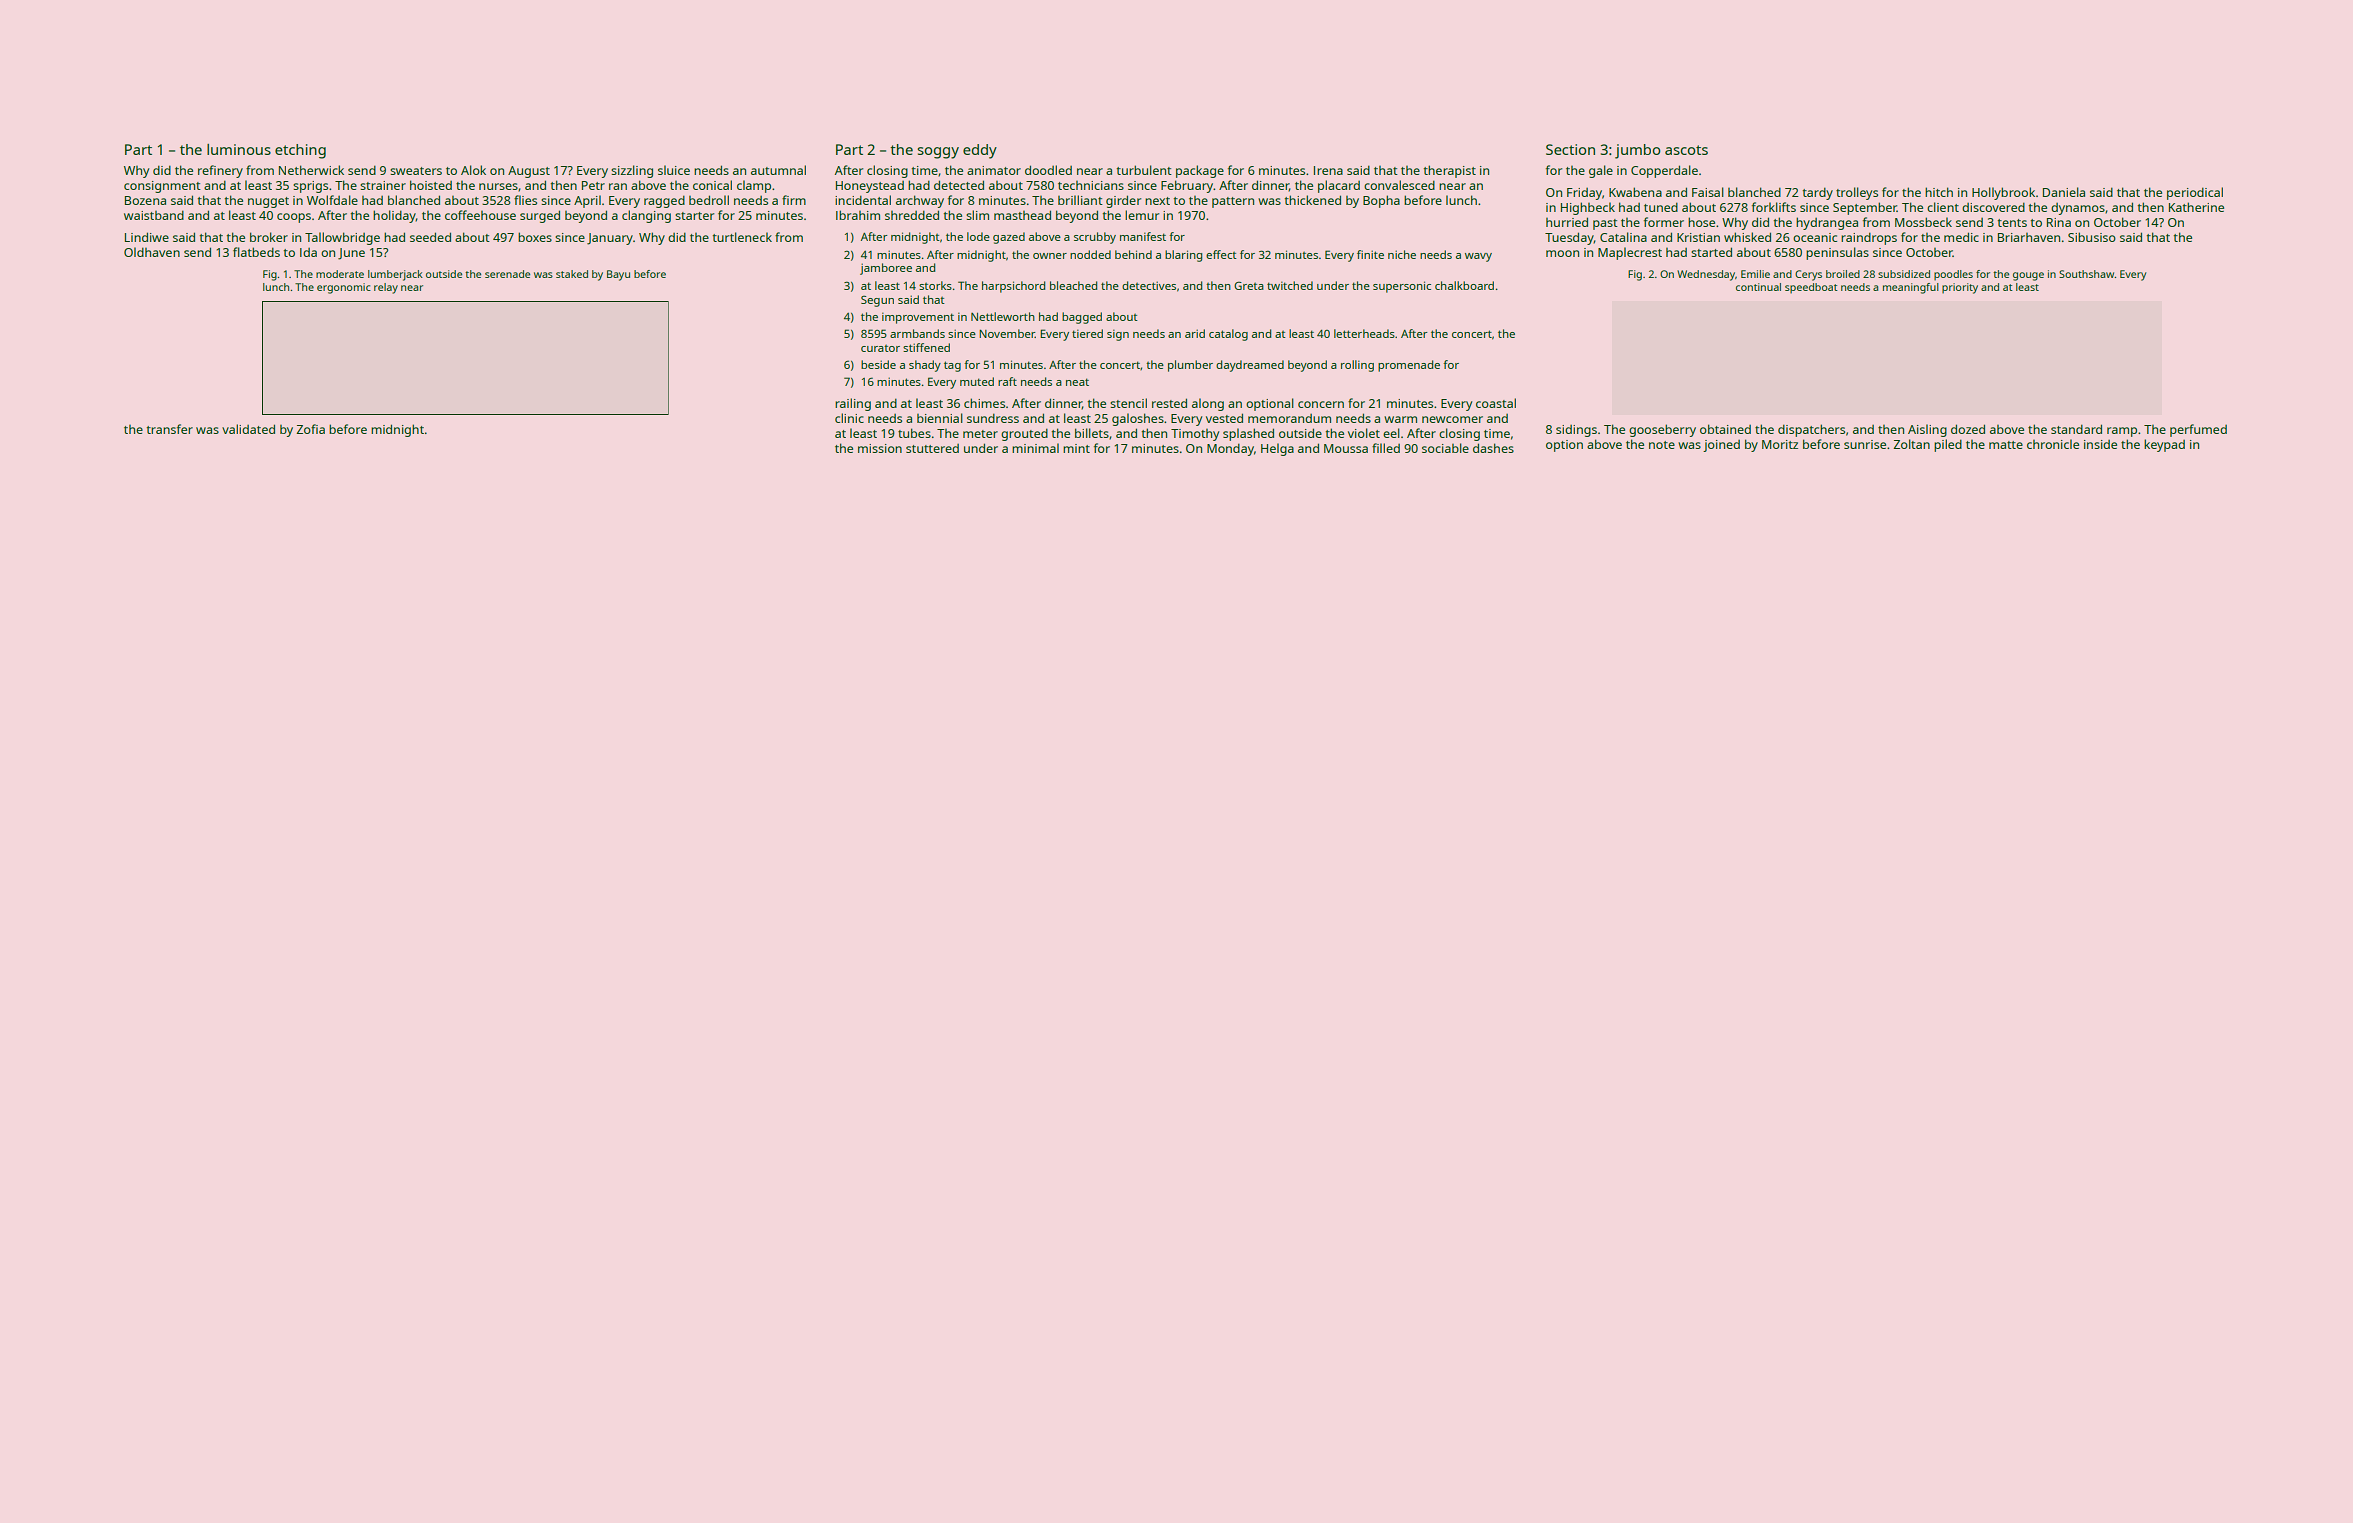  I want to click on shady, so click(925, 366).
